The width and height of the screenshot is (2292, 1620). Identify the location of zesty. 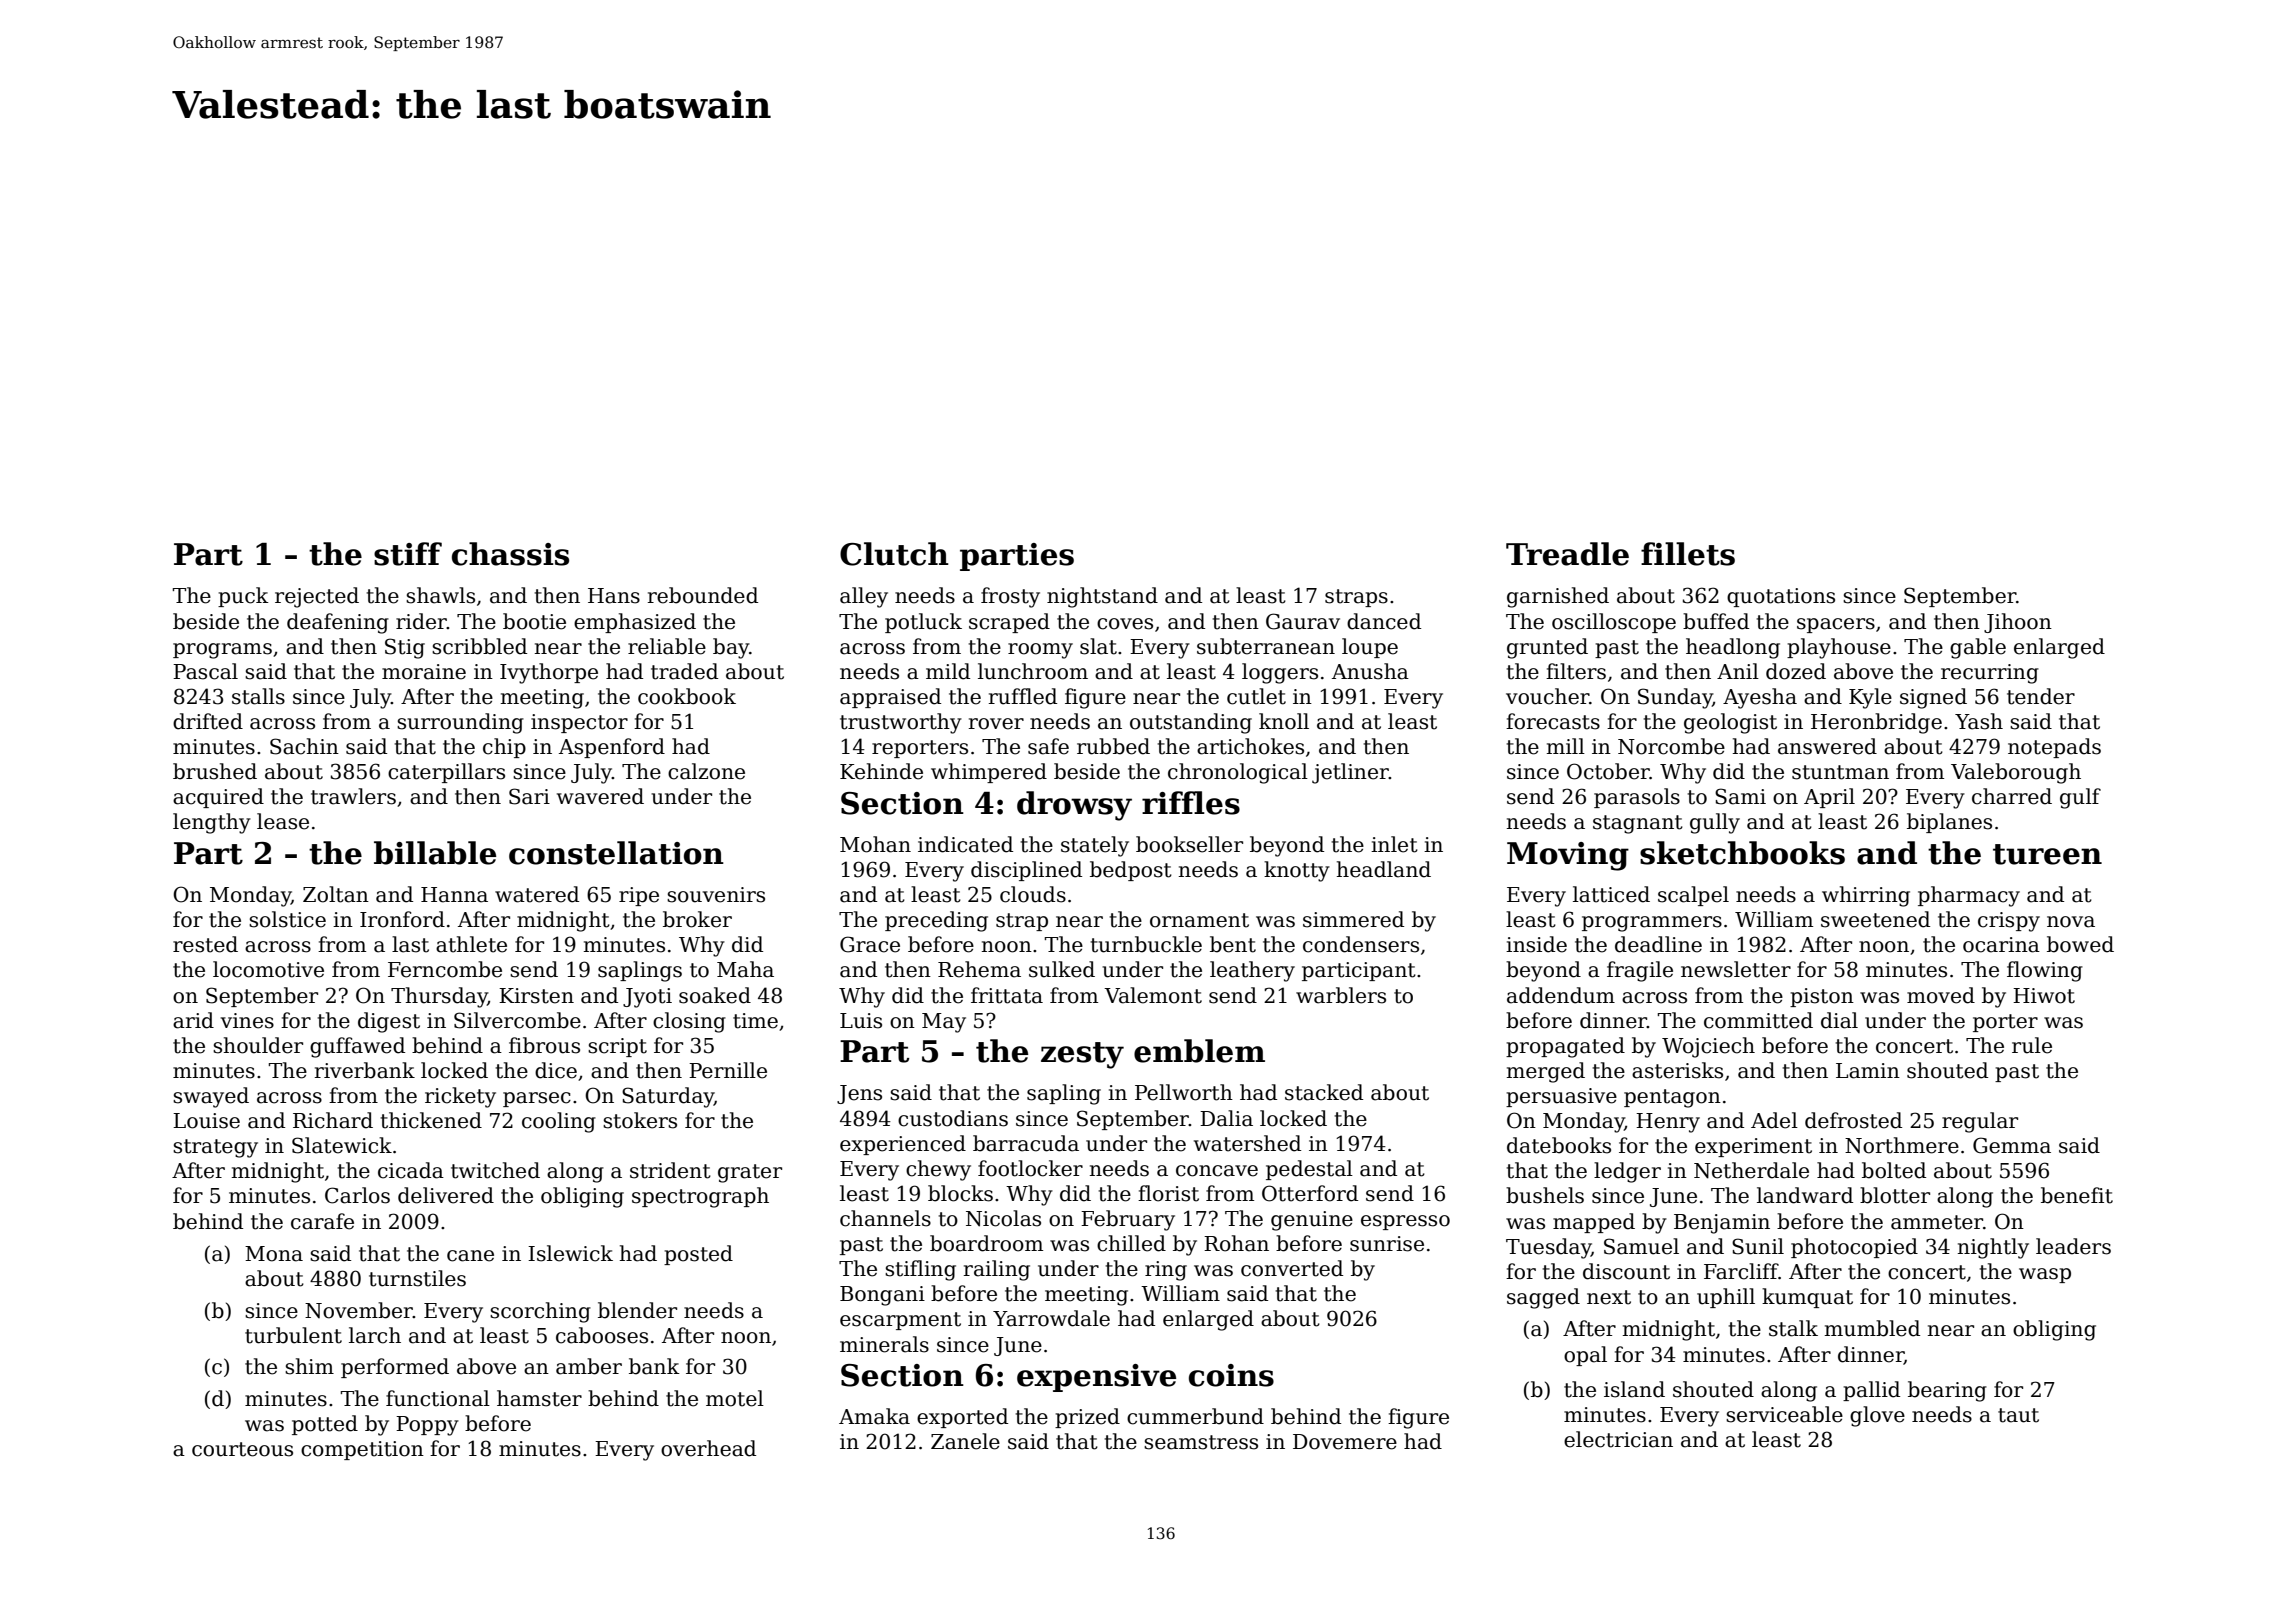
(1082, 1055).
